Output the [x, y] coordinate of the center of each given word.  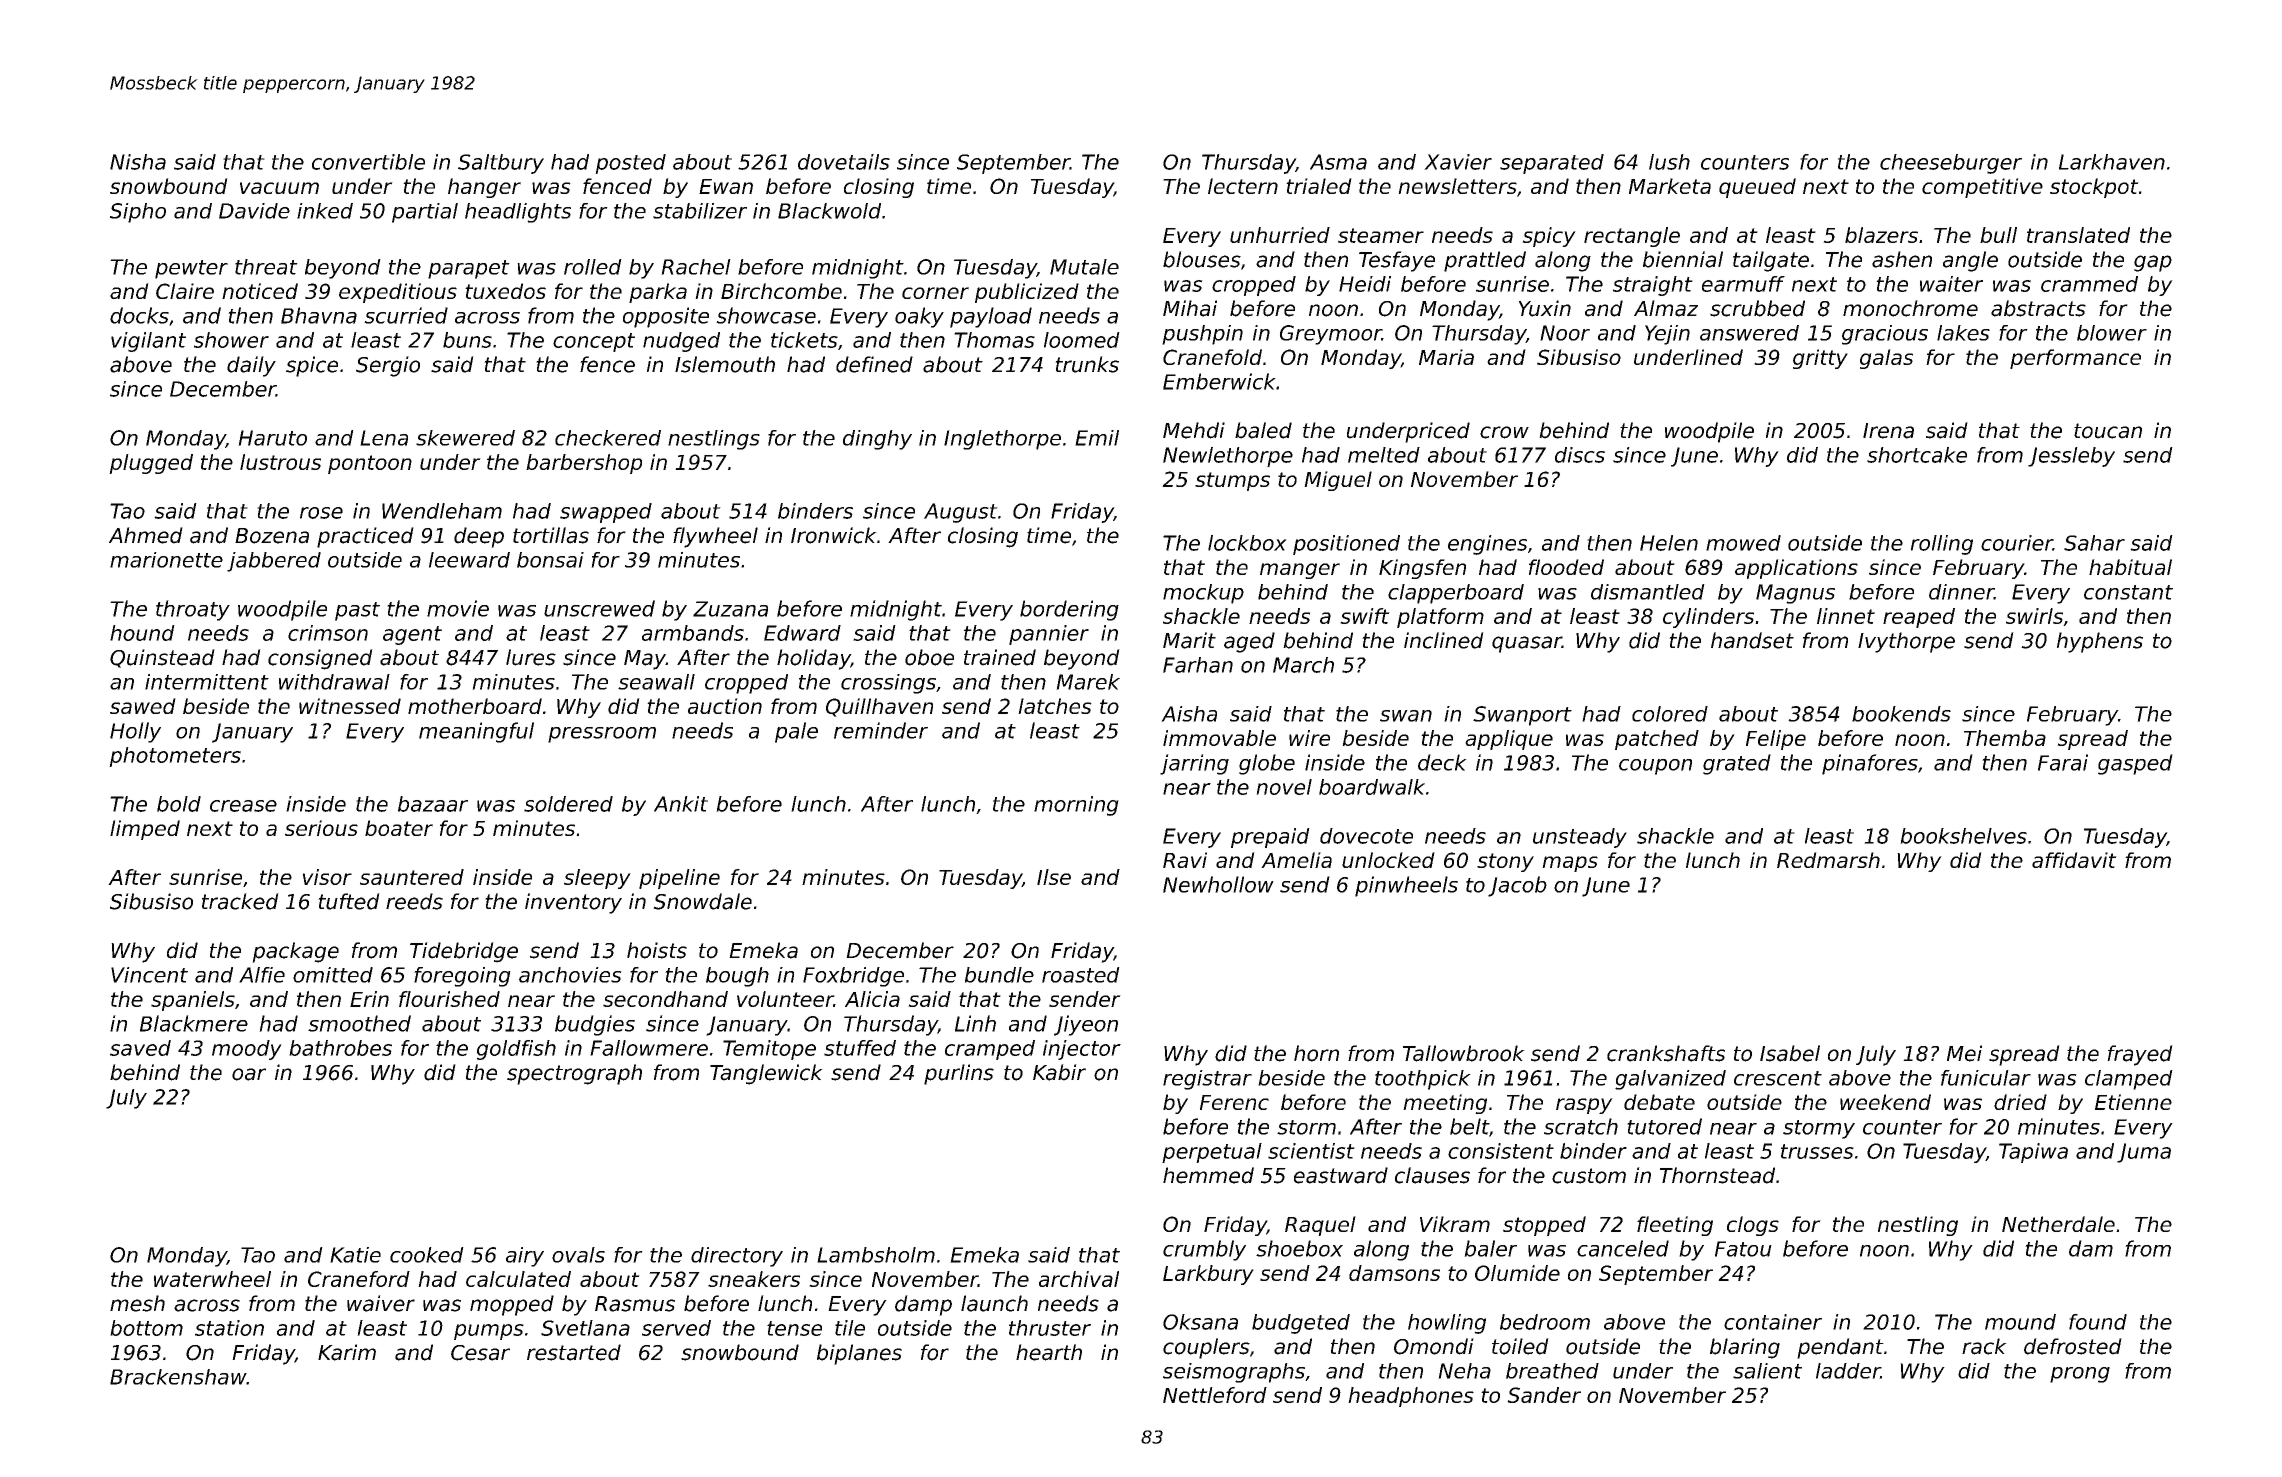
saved [140, 1048]
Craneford [359, 1279]
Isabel [1790, 1053]
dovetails [844, 162]
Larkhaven [2112, 162]
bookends [1901, 714]
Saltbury [501, 164]
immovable [1219, 738]
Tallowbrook [1464, 1053]
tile [850, 1328]
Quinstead [162, 658]
